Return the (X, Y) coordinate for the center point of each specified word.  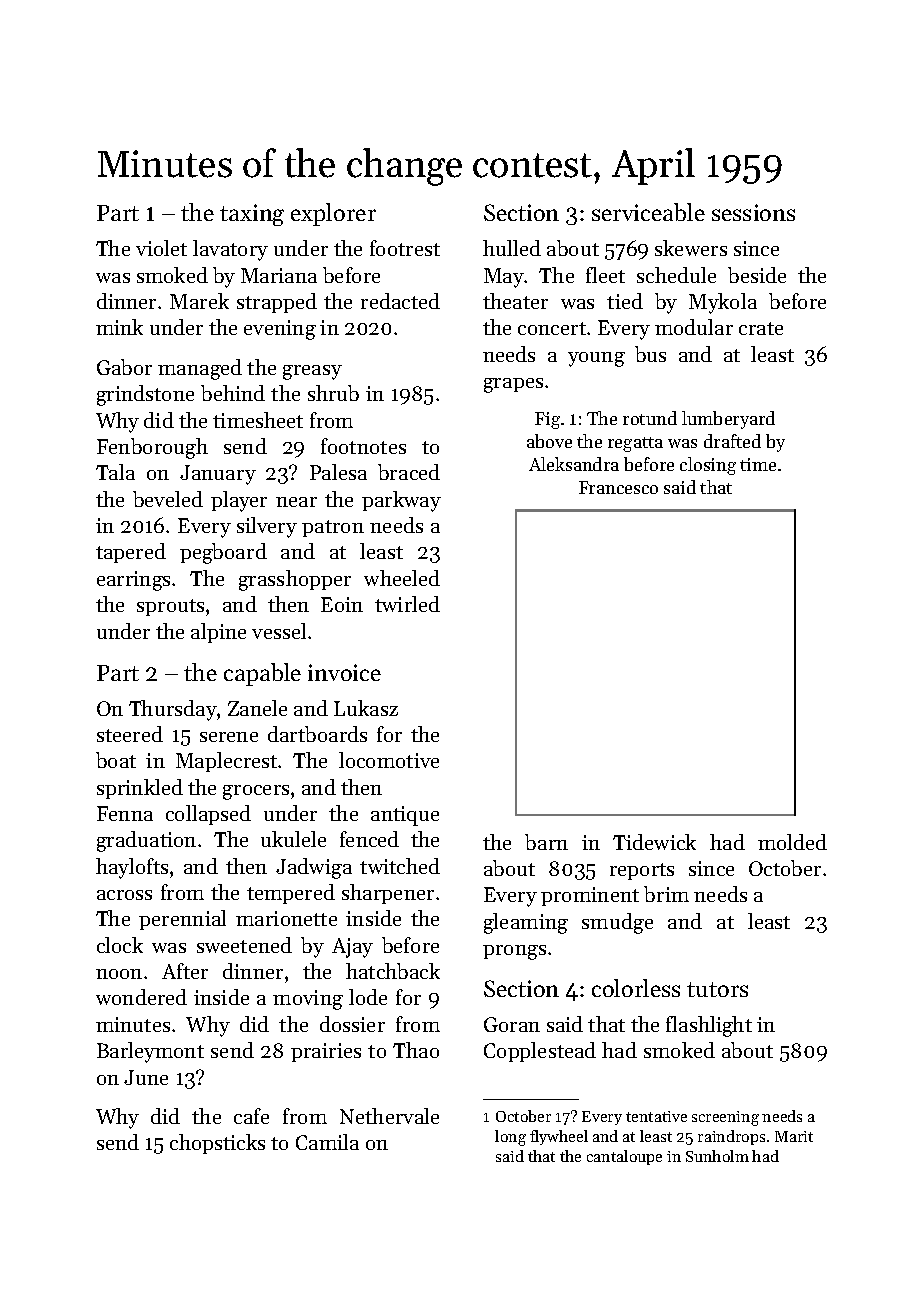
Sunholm (717, 1156)
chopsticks (217, 1144)
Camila (327, 1142)
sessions (753, 212)
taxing (252, 215)
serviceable (648, 212)
